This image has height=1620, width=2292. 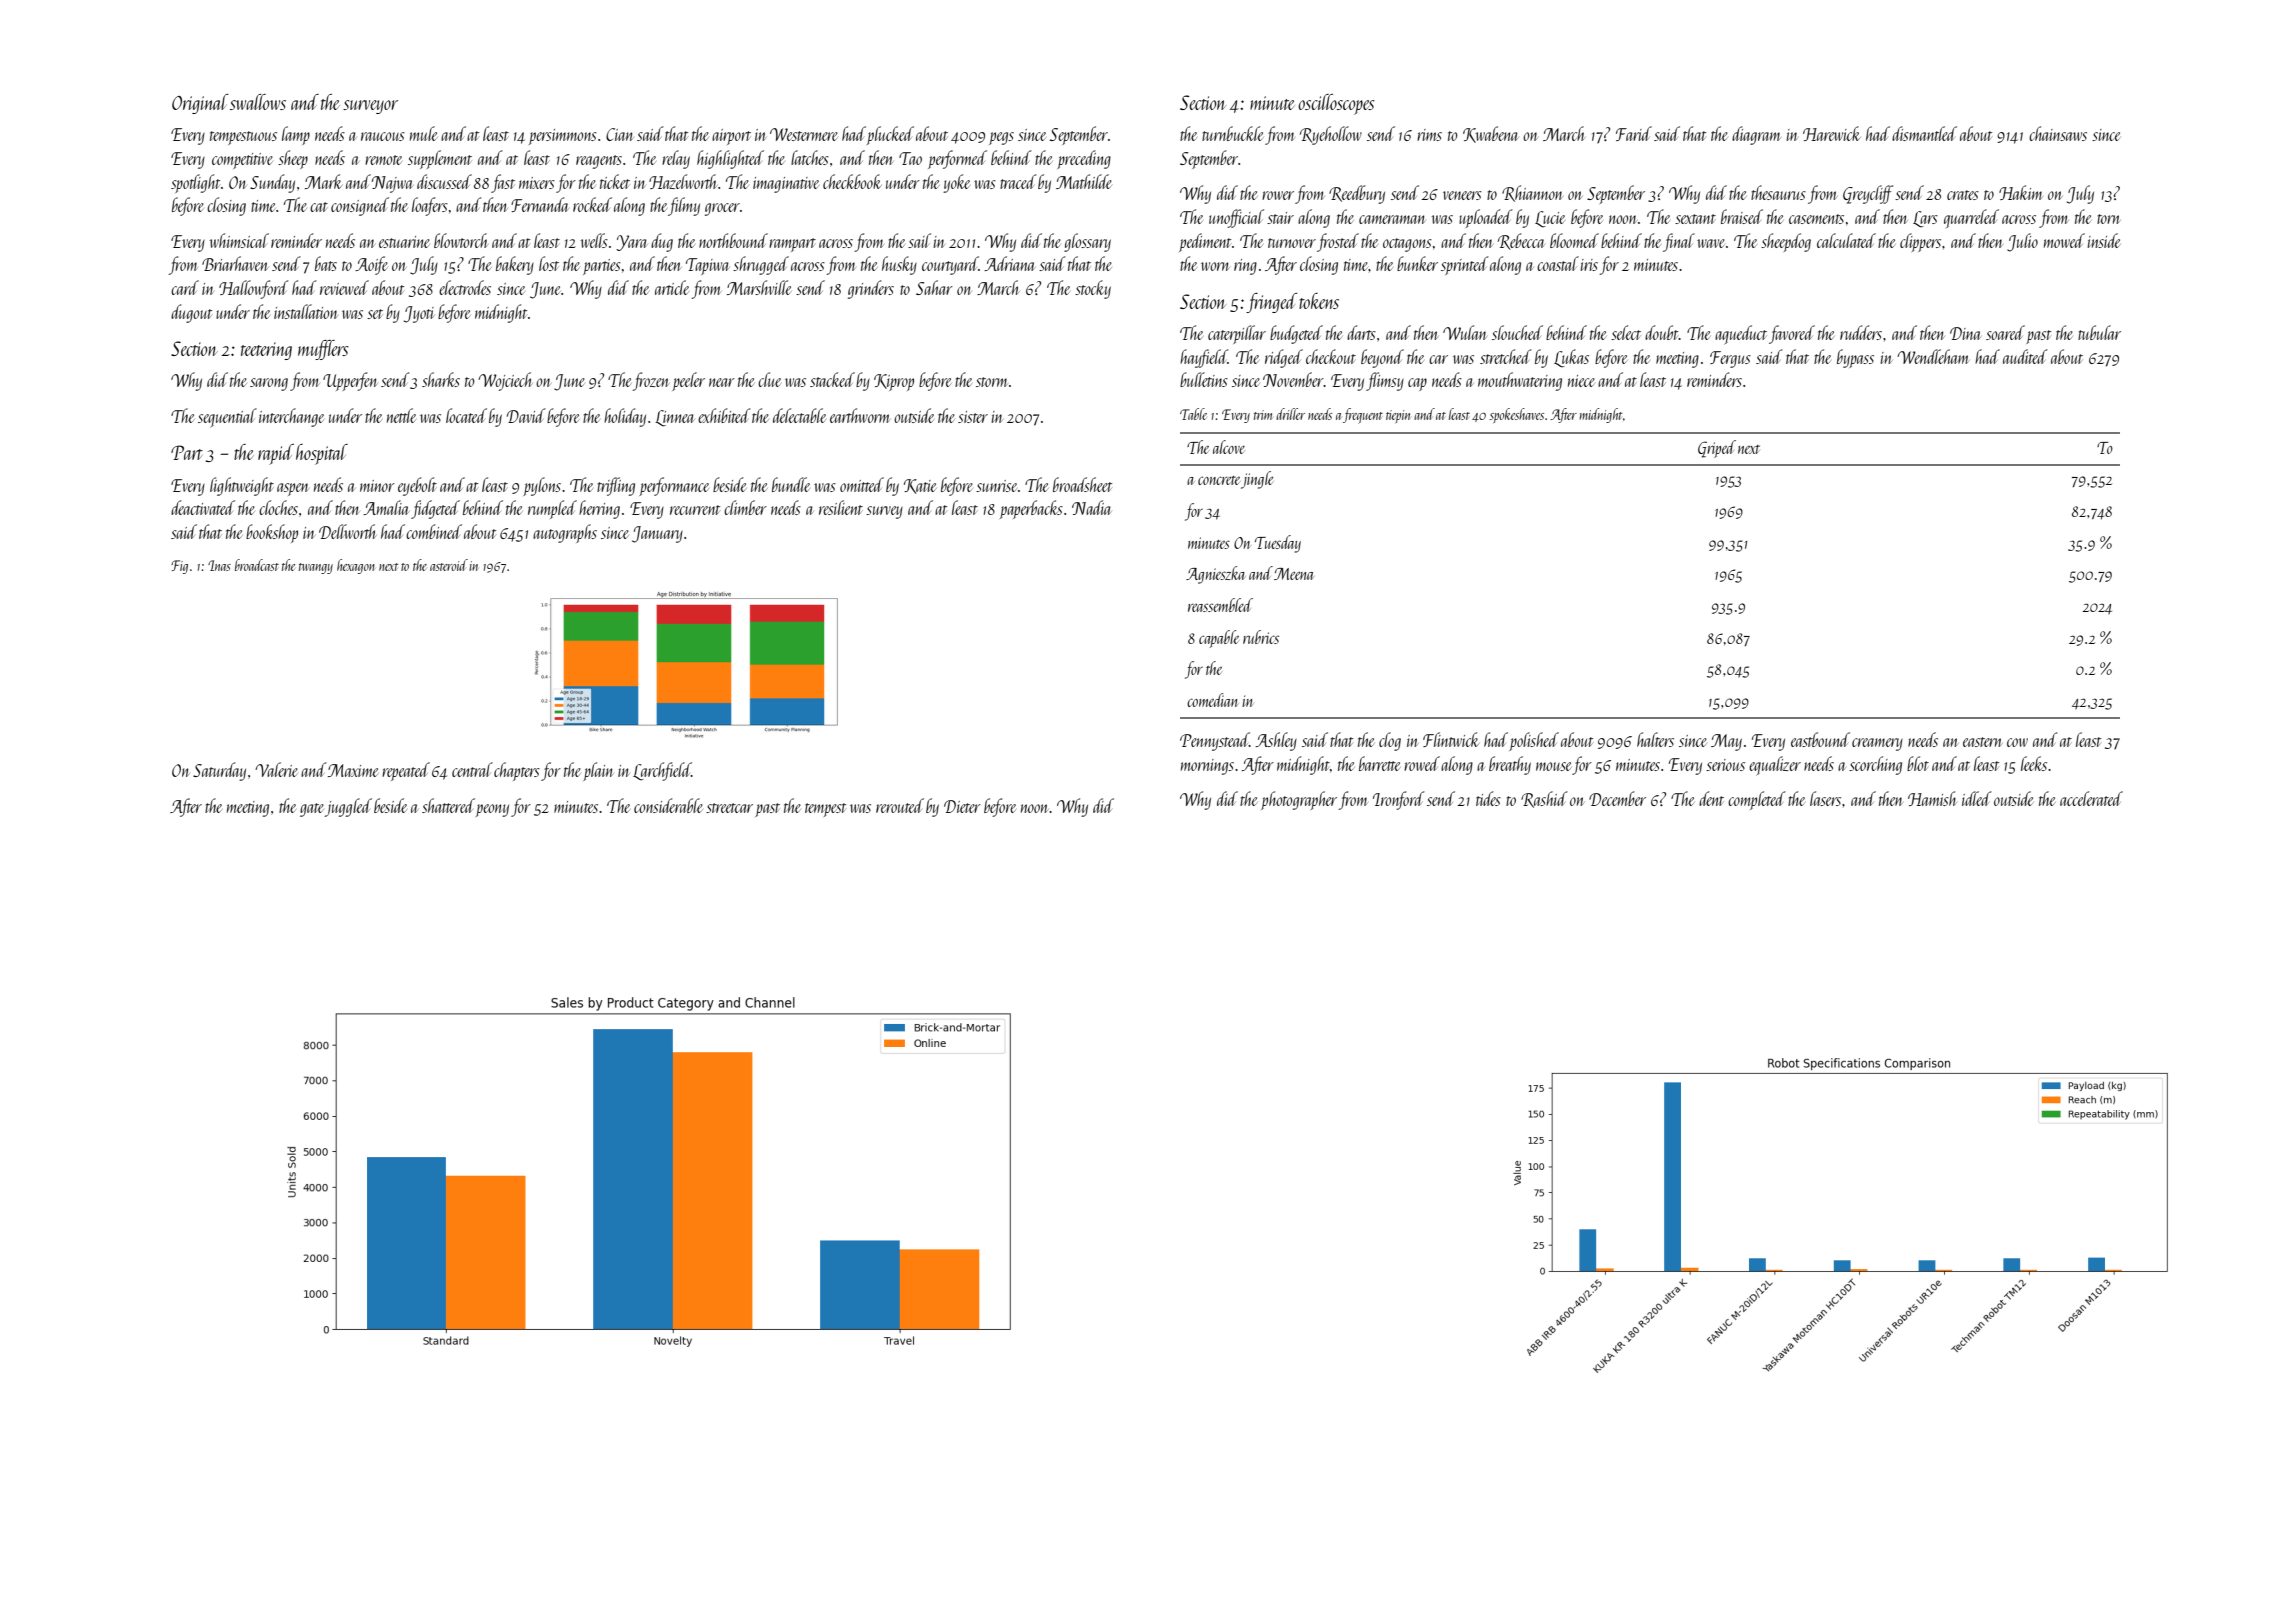 I want to click on Larchfield, so click(x=662, y=771).
